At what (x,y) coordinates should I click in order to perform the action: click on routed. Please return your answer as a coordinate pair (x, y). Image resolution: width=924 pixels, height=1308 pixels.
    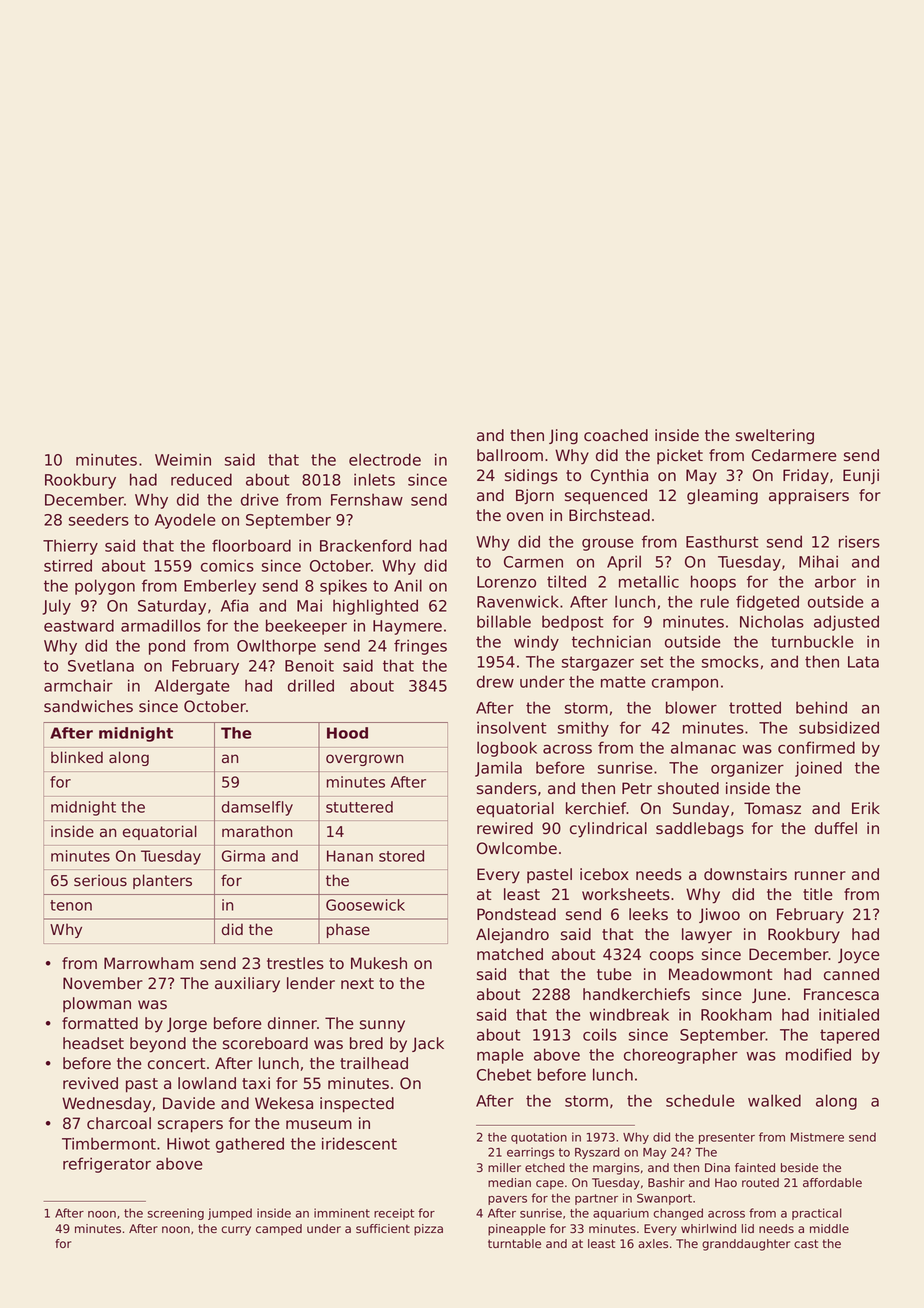
    Looking at the image, I should click on (760, 1182).
